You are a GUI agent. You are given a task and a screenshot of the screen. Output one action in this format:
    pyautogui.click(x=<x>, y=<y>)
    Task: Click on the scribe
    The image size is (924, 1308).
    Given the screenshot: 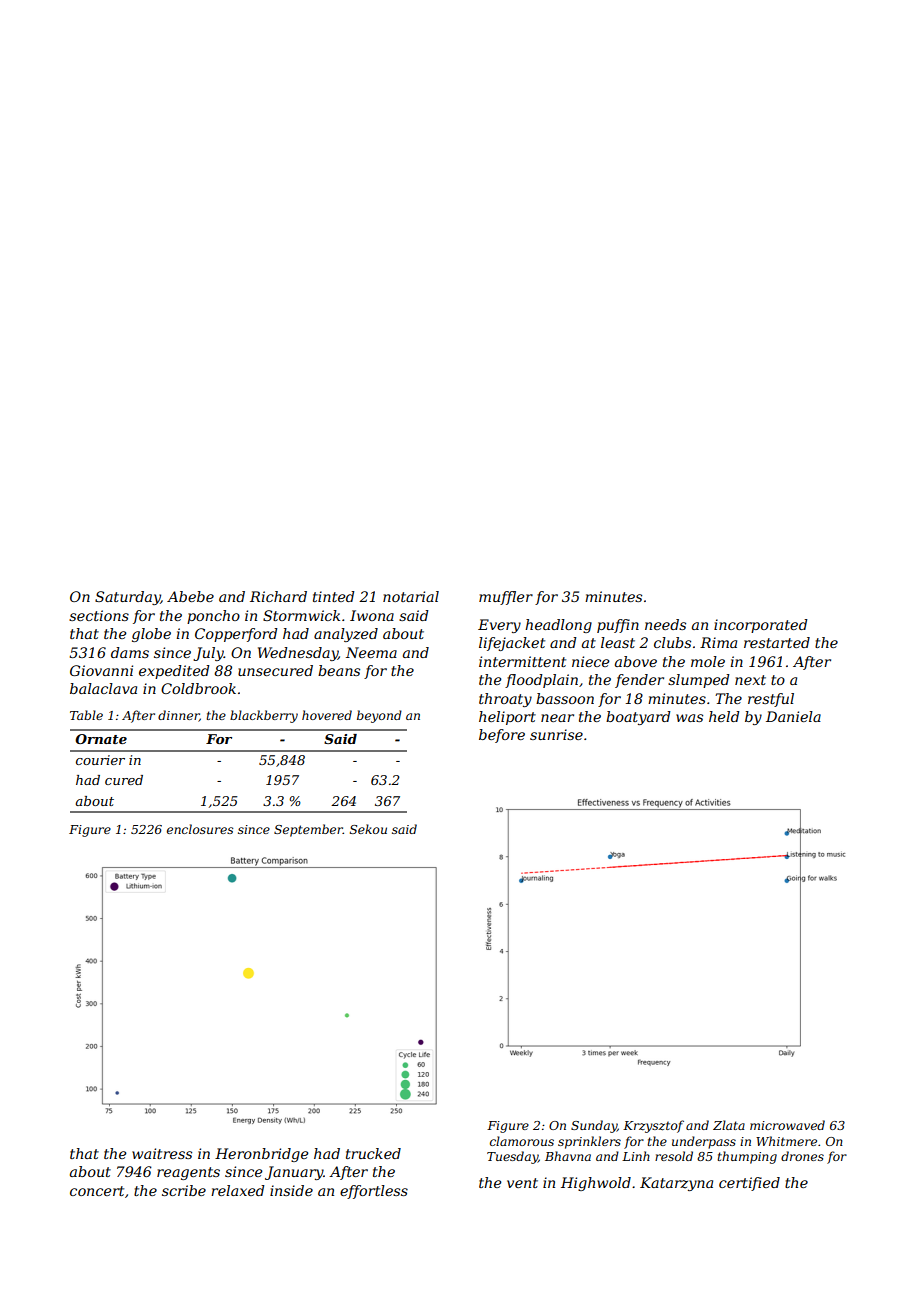 What is the action you would take?
    pyautogui.click(x=184, y=1190)
